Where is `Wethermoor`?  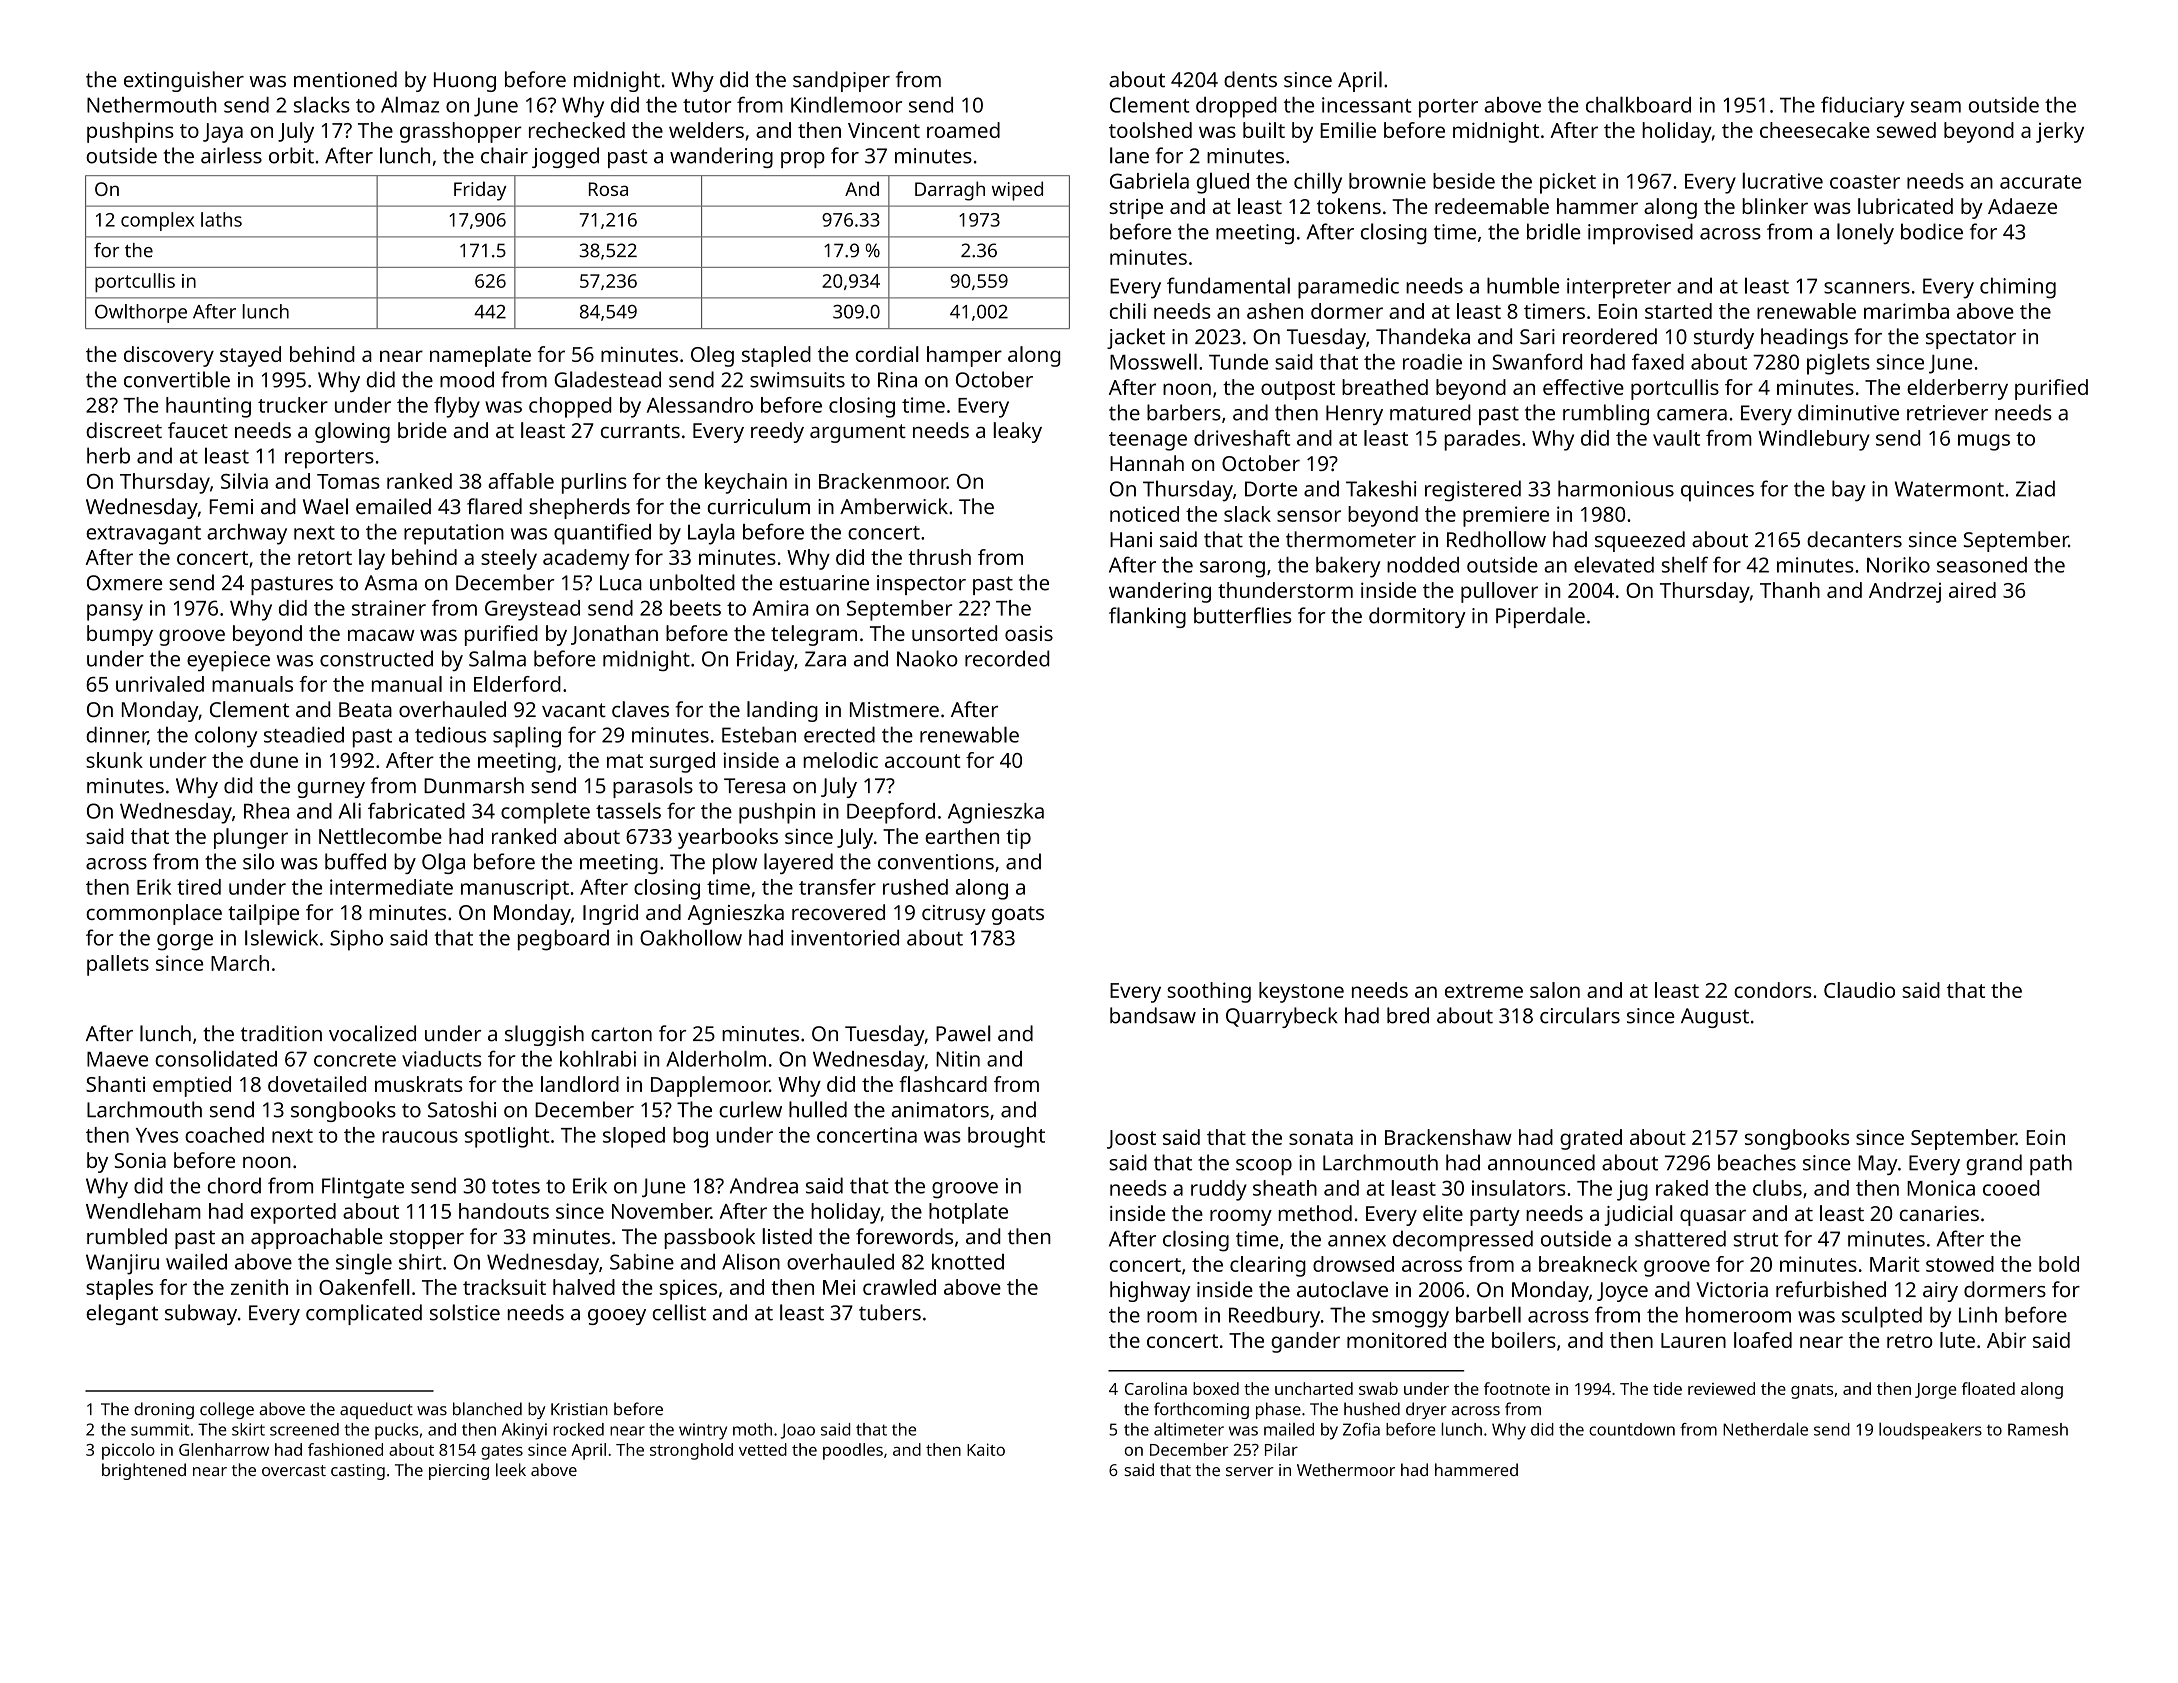
Wethermoor is located at coordinates (1346, 1469).
